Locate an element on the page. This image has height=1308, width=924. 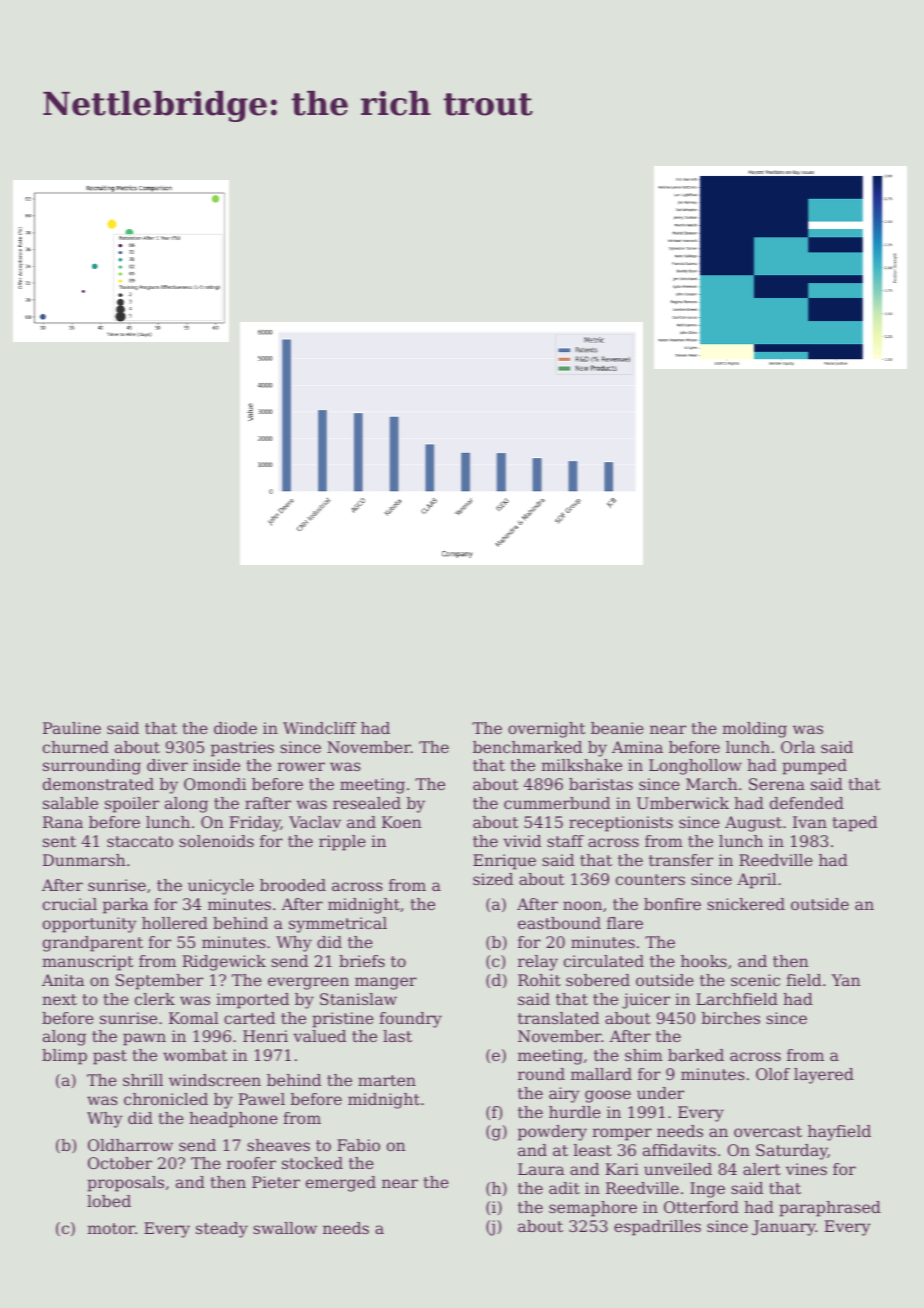
opportunity is located at coordinates (90, 925).
